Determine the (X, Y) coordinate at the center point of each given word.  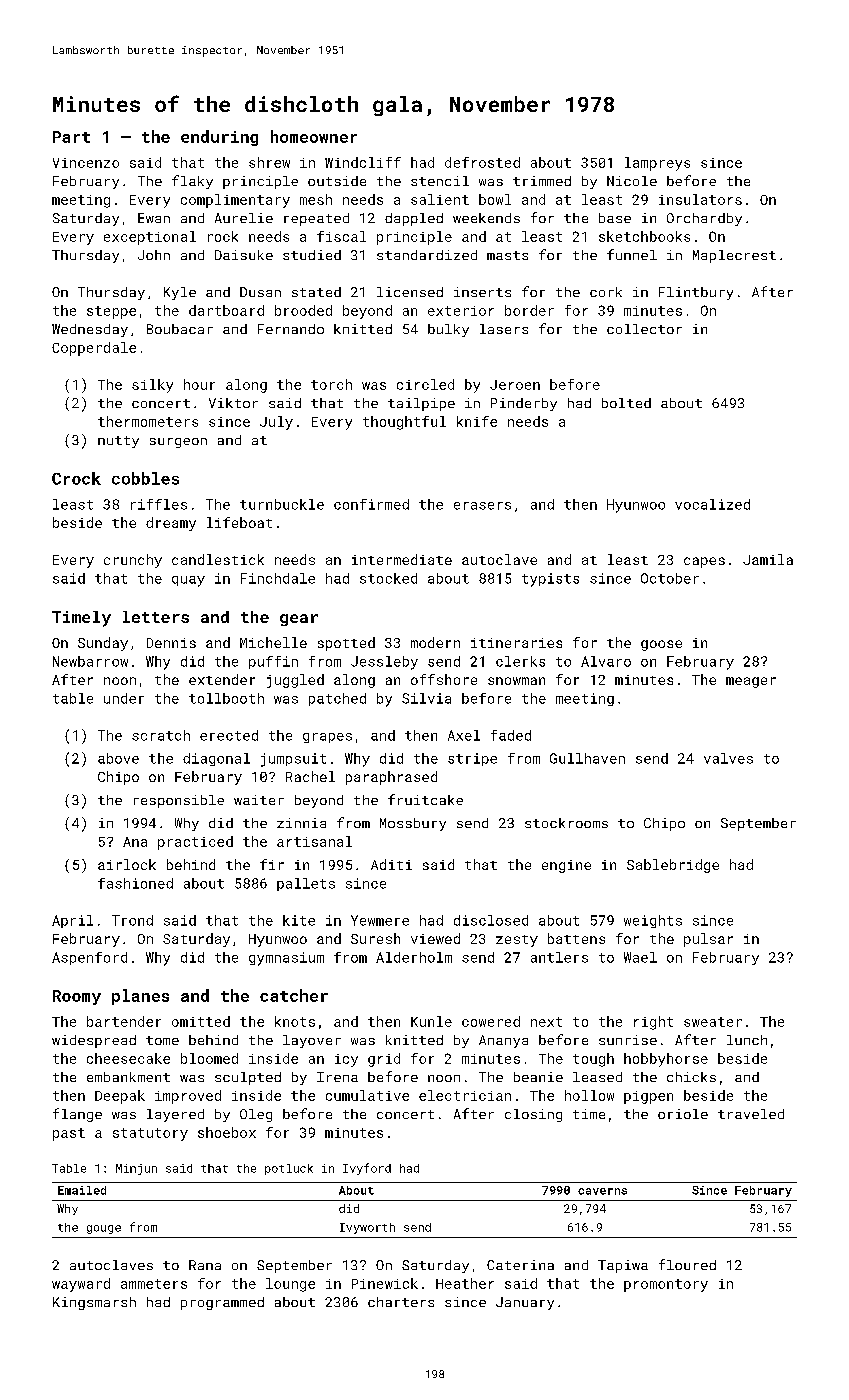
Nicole (632, 181)
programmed (222, 1303)
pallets (306, 884)
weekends (486, 218)
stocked (388, 578)
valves (728, 758)
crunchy (133, 561)
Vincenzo (86, 163)
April (72, 921)
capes (704, 562)
